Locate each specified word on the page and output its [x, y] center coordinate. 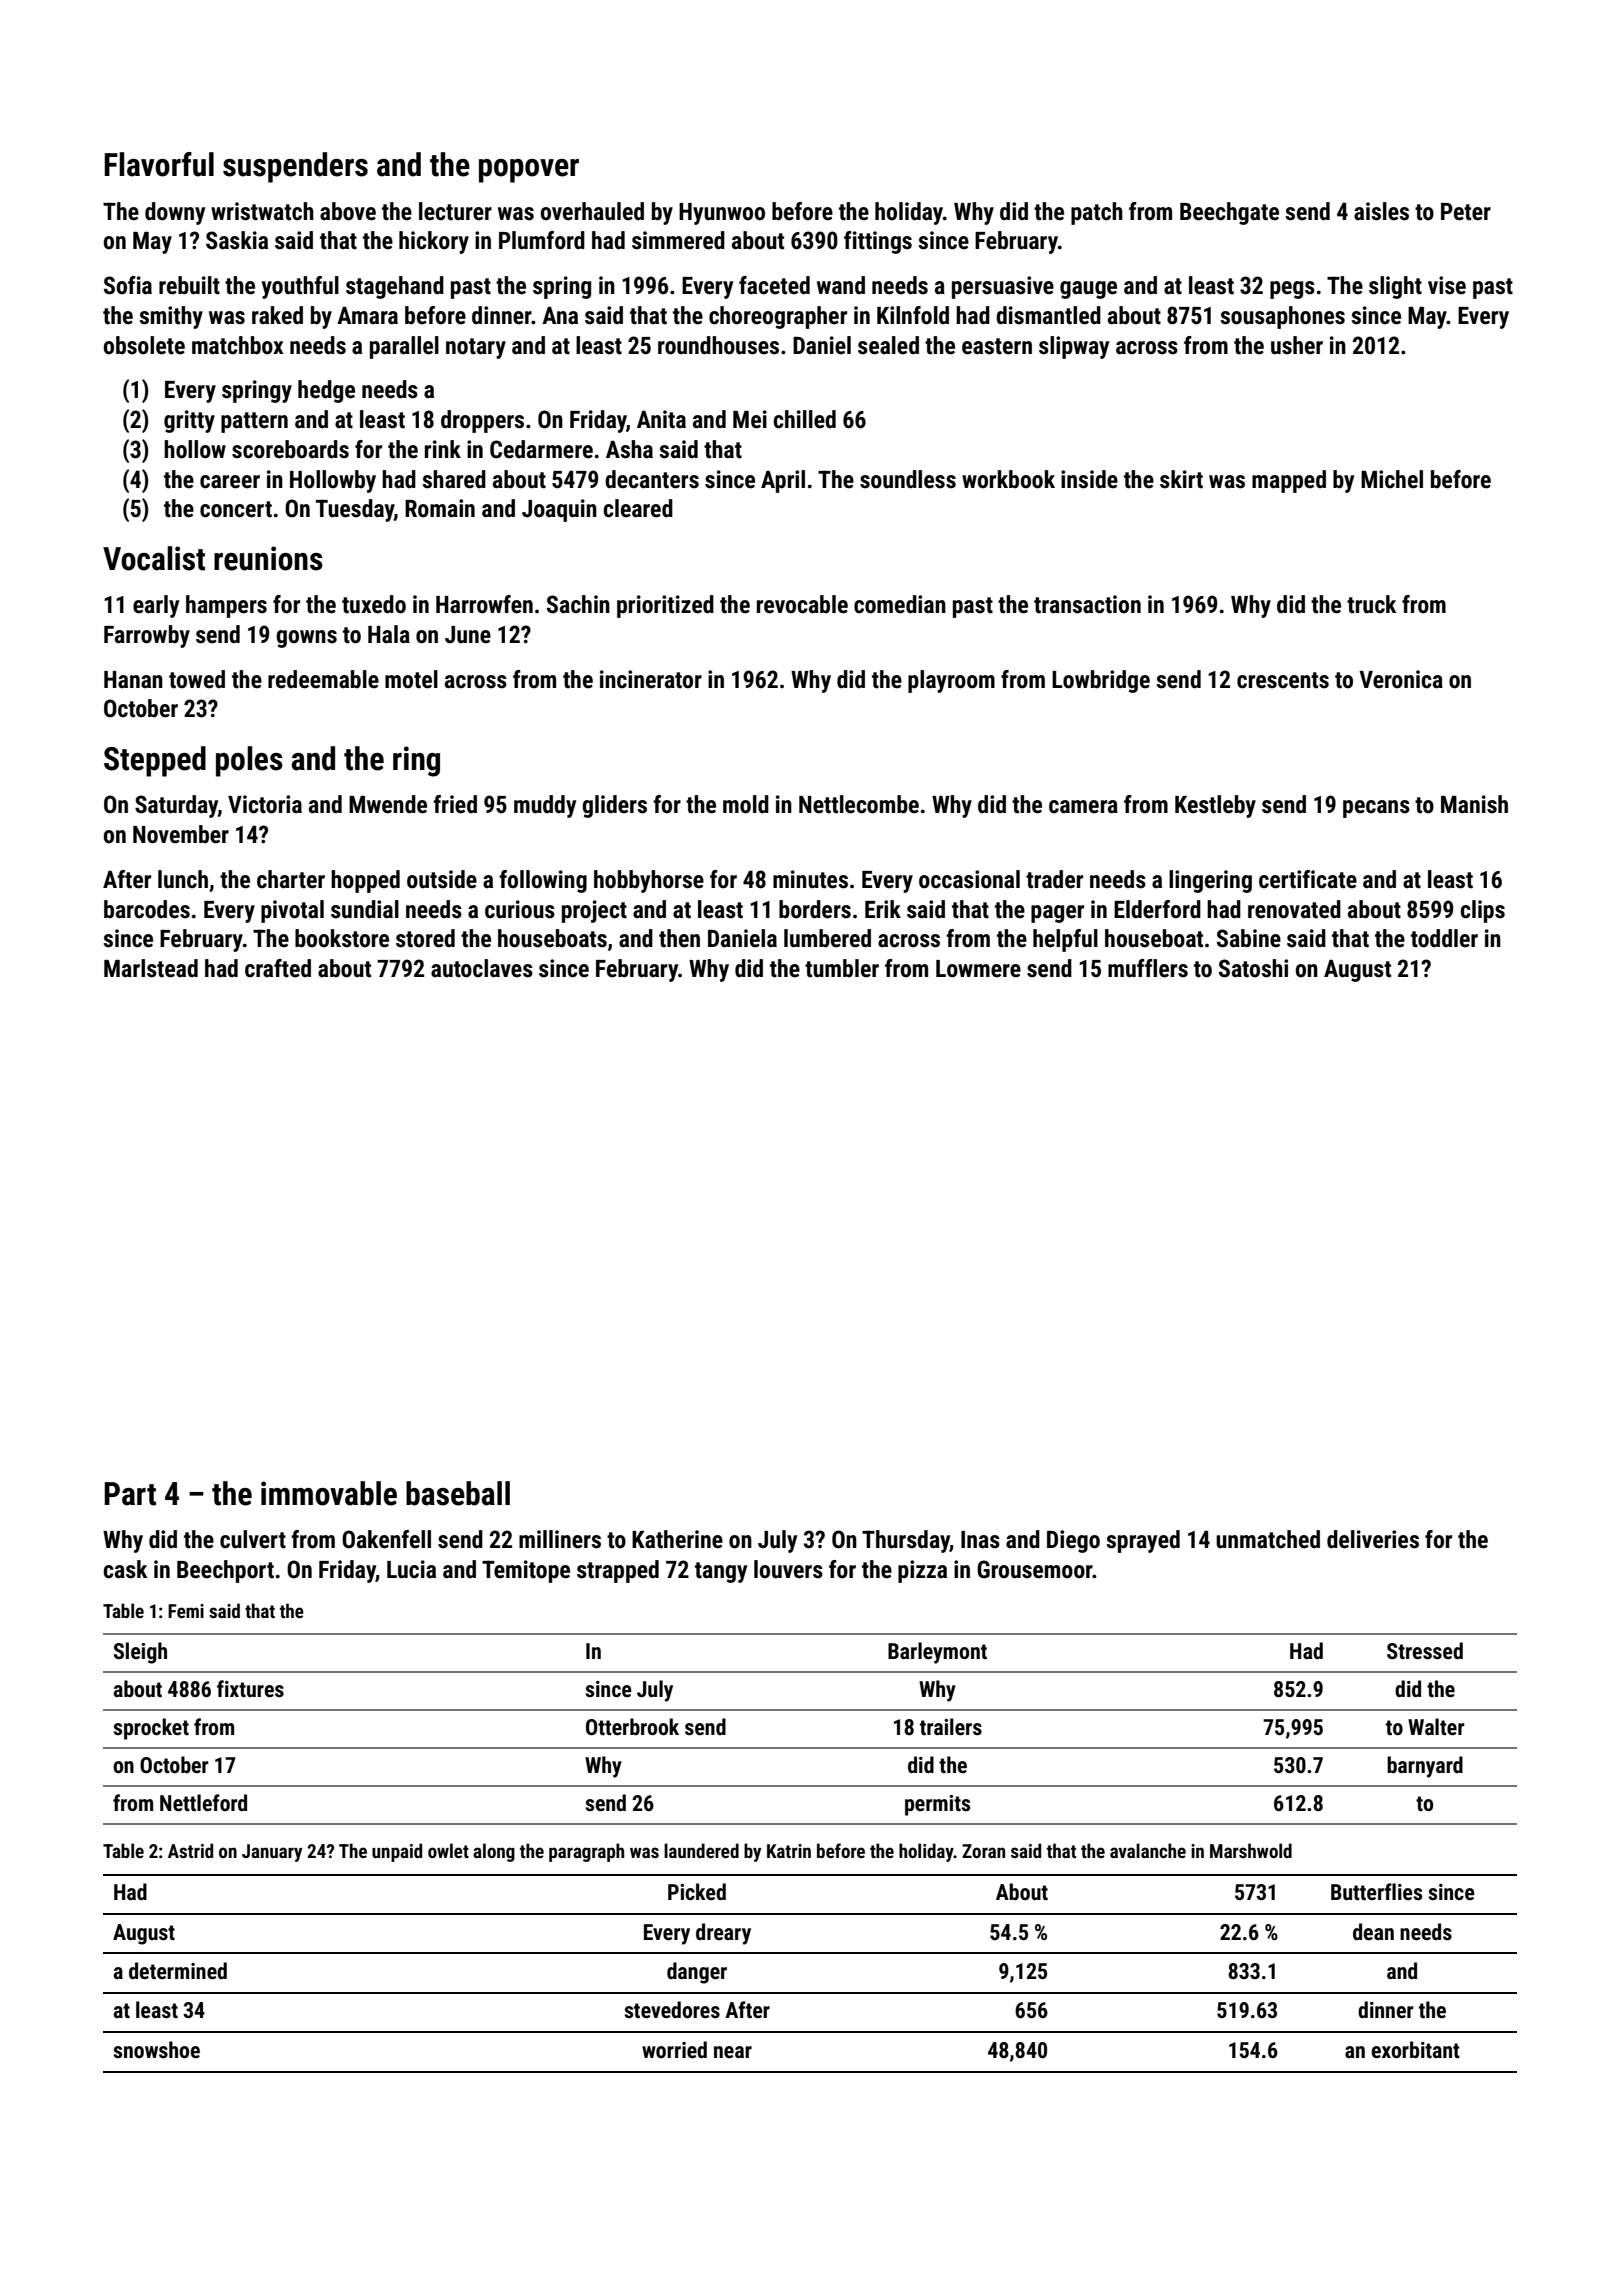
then [679, 938]
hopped [365, 881]
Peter [1466, 212]
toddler [1444, 938]
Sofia [128, 285]
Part [130, 1494]
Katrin [789, 1851]
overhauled [592, 211]
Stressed [1425, 1651]
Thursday [906, 1541]
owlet [448, 1850]
